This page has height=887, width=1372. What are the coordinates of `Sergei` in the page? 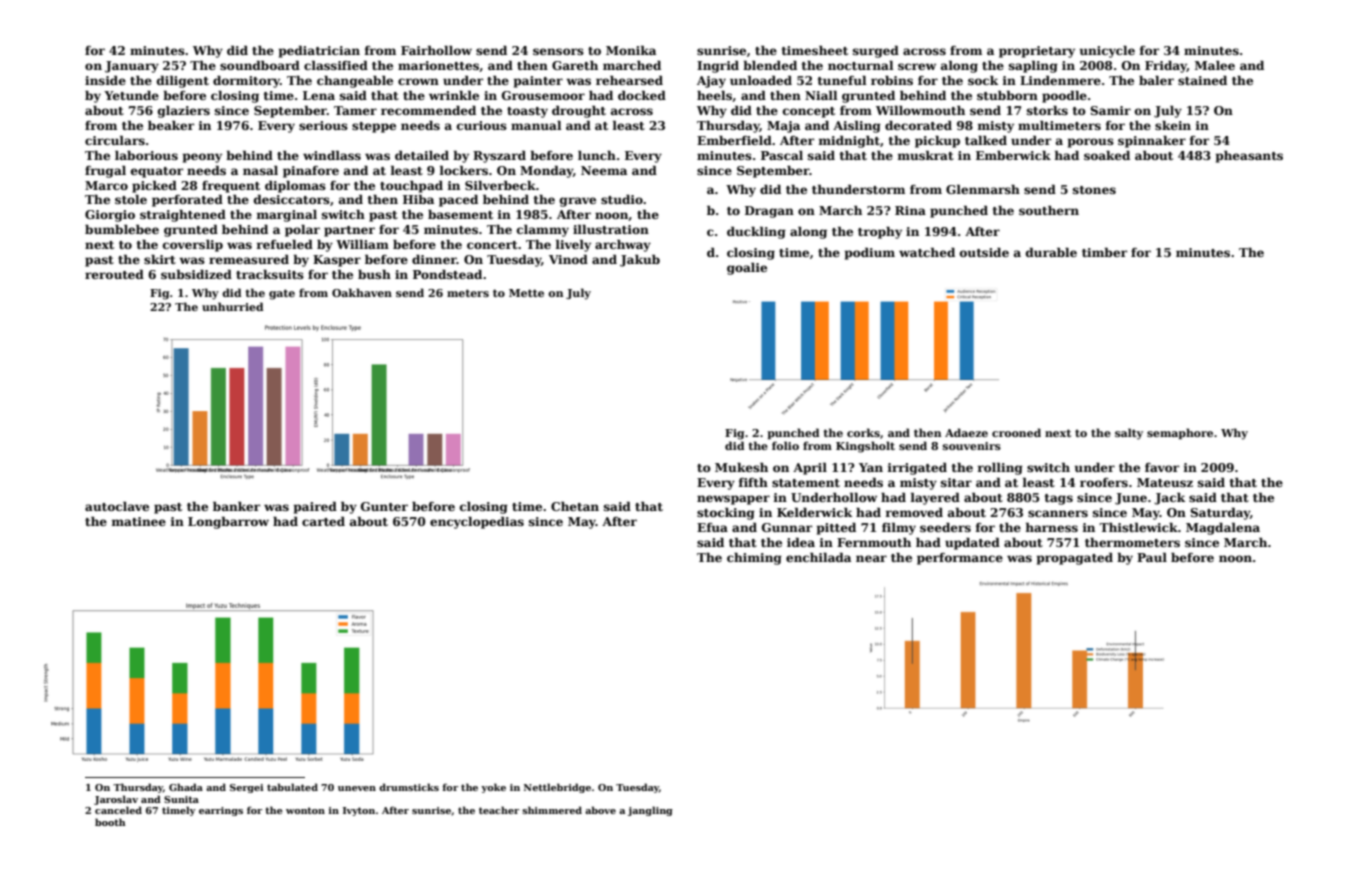 It's located at (247, 788).
